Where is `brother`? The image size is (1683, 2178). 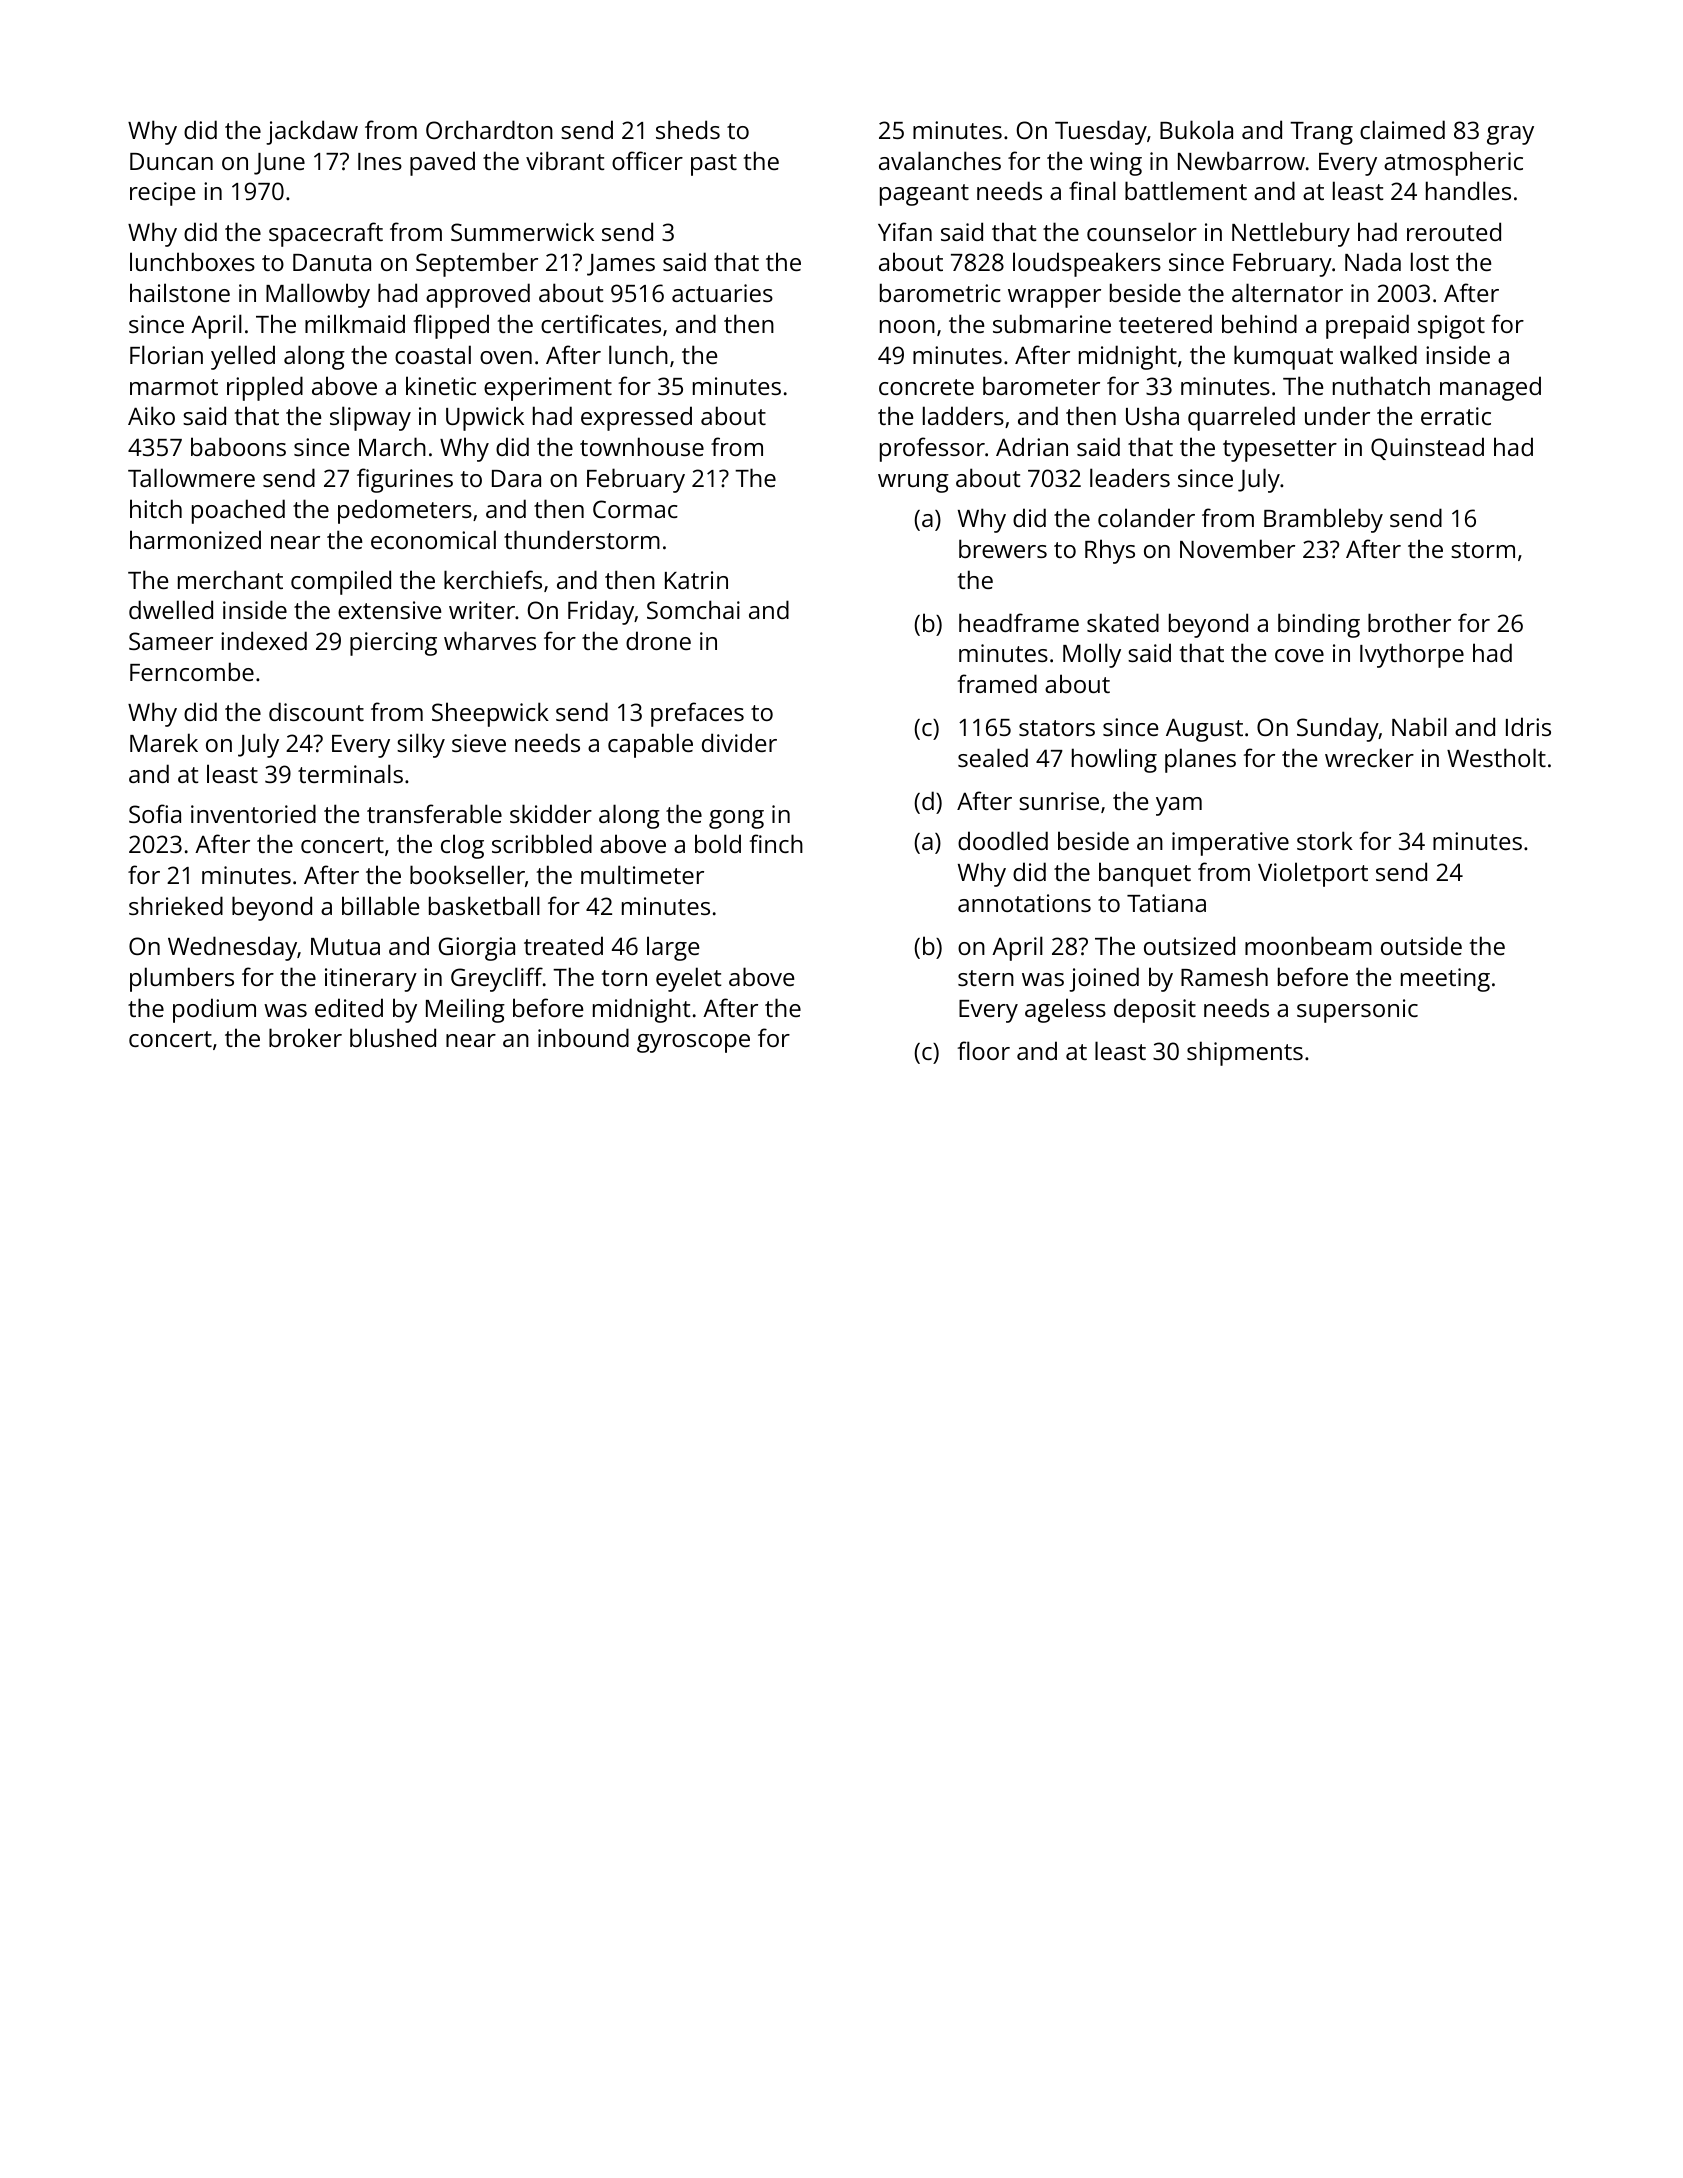 brother is located at coordinates (1409, 622).
